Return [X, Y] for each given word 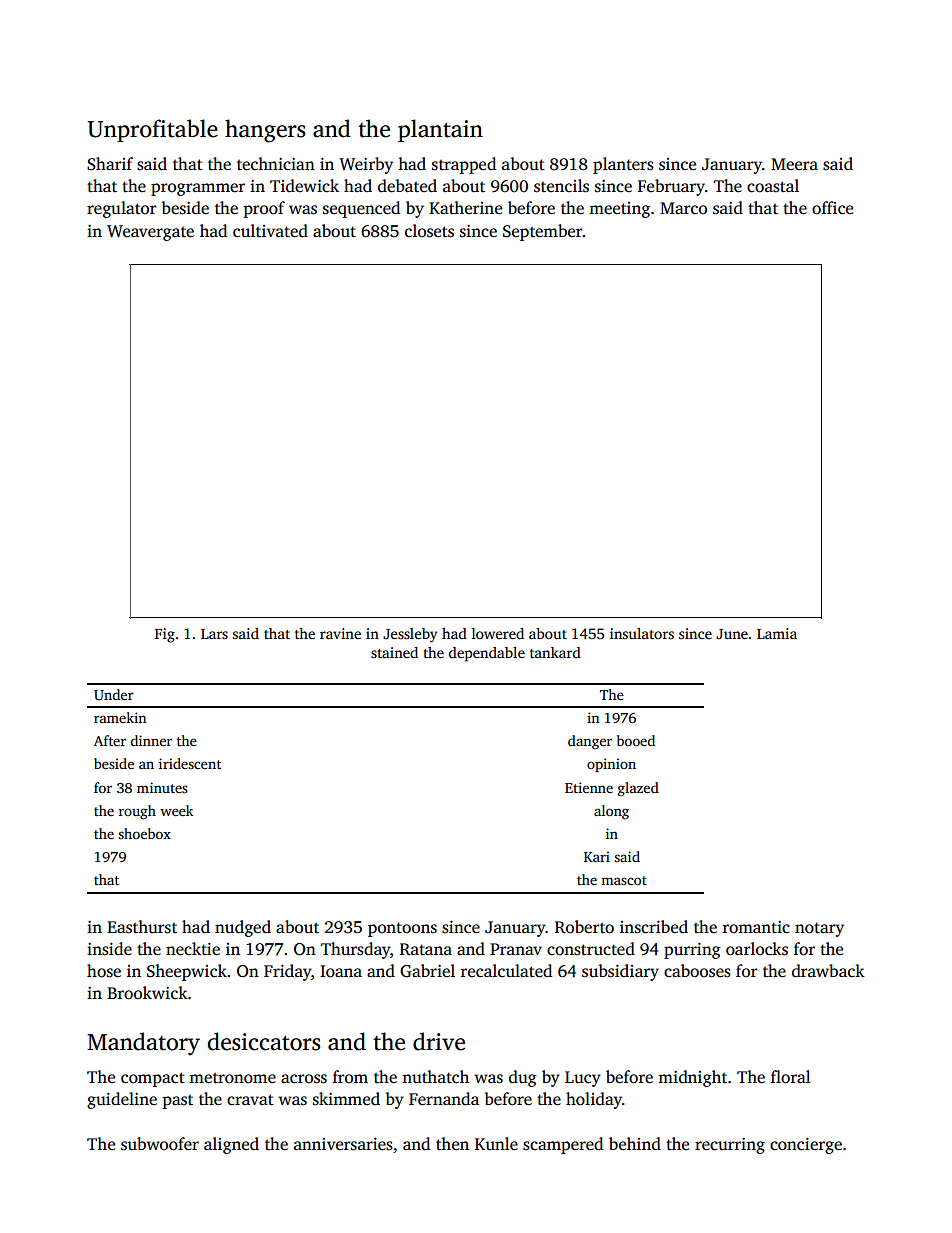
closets [429, 231]
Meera [794, 164]
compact [153, 1079]
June [732, 634]
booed [636, 740]
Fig [165, 635]
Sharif [110, 164]
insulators [642, 633]
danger [590, 742]
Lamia [777, 633]
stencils [561, 186]
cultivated [270, 231]
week [176, 810]
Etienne [589, 787]
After [110, 740]
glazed [638, 789]
